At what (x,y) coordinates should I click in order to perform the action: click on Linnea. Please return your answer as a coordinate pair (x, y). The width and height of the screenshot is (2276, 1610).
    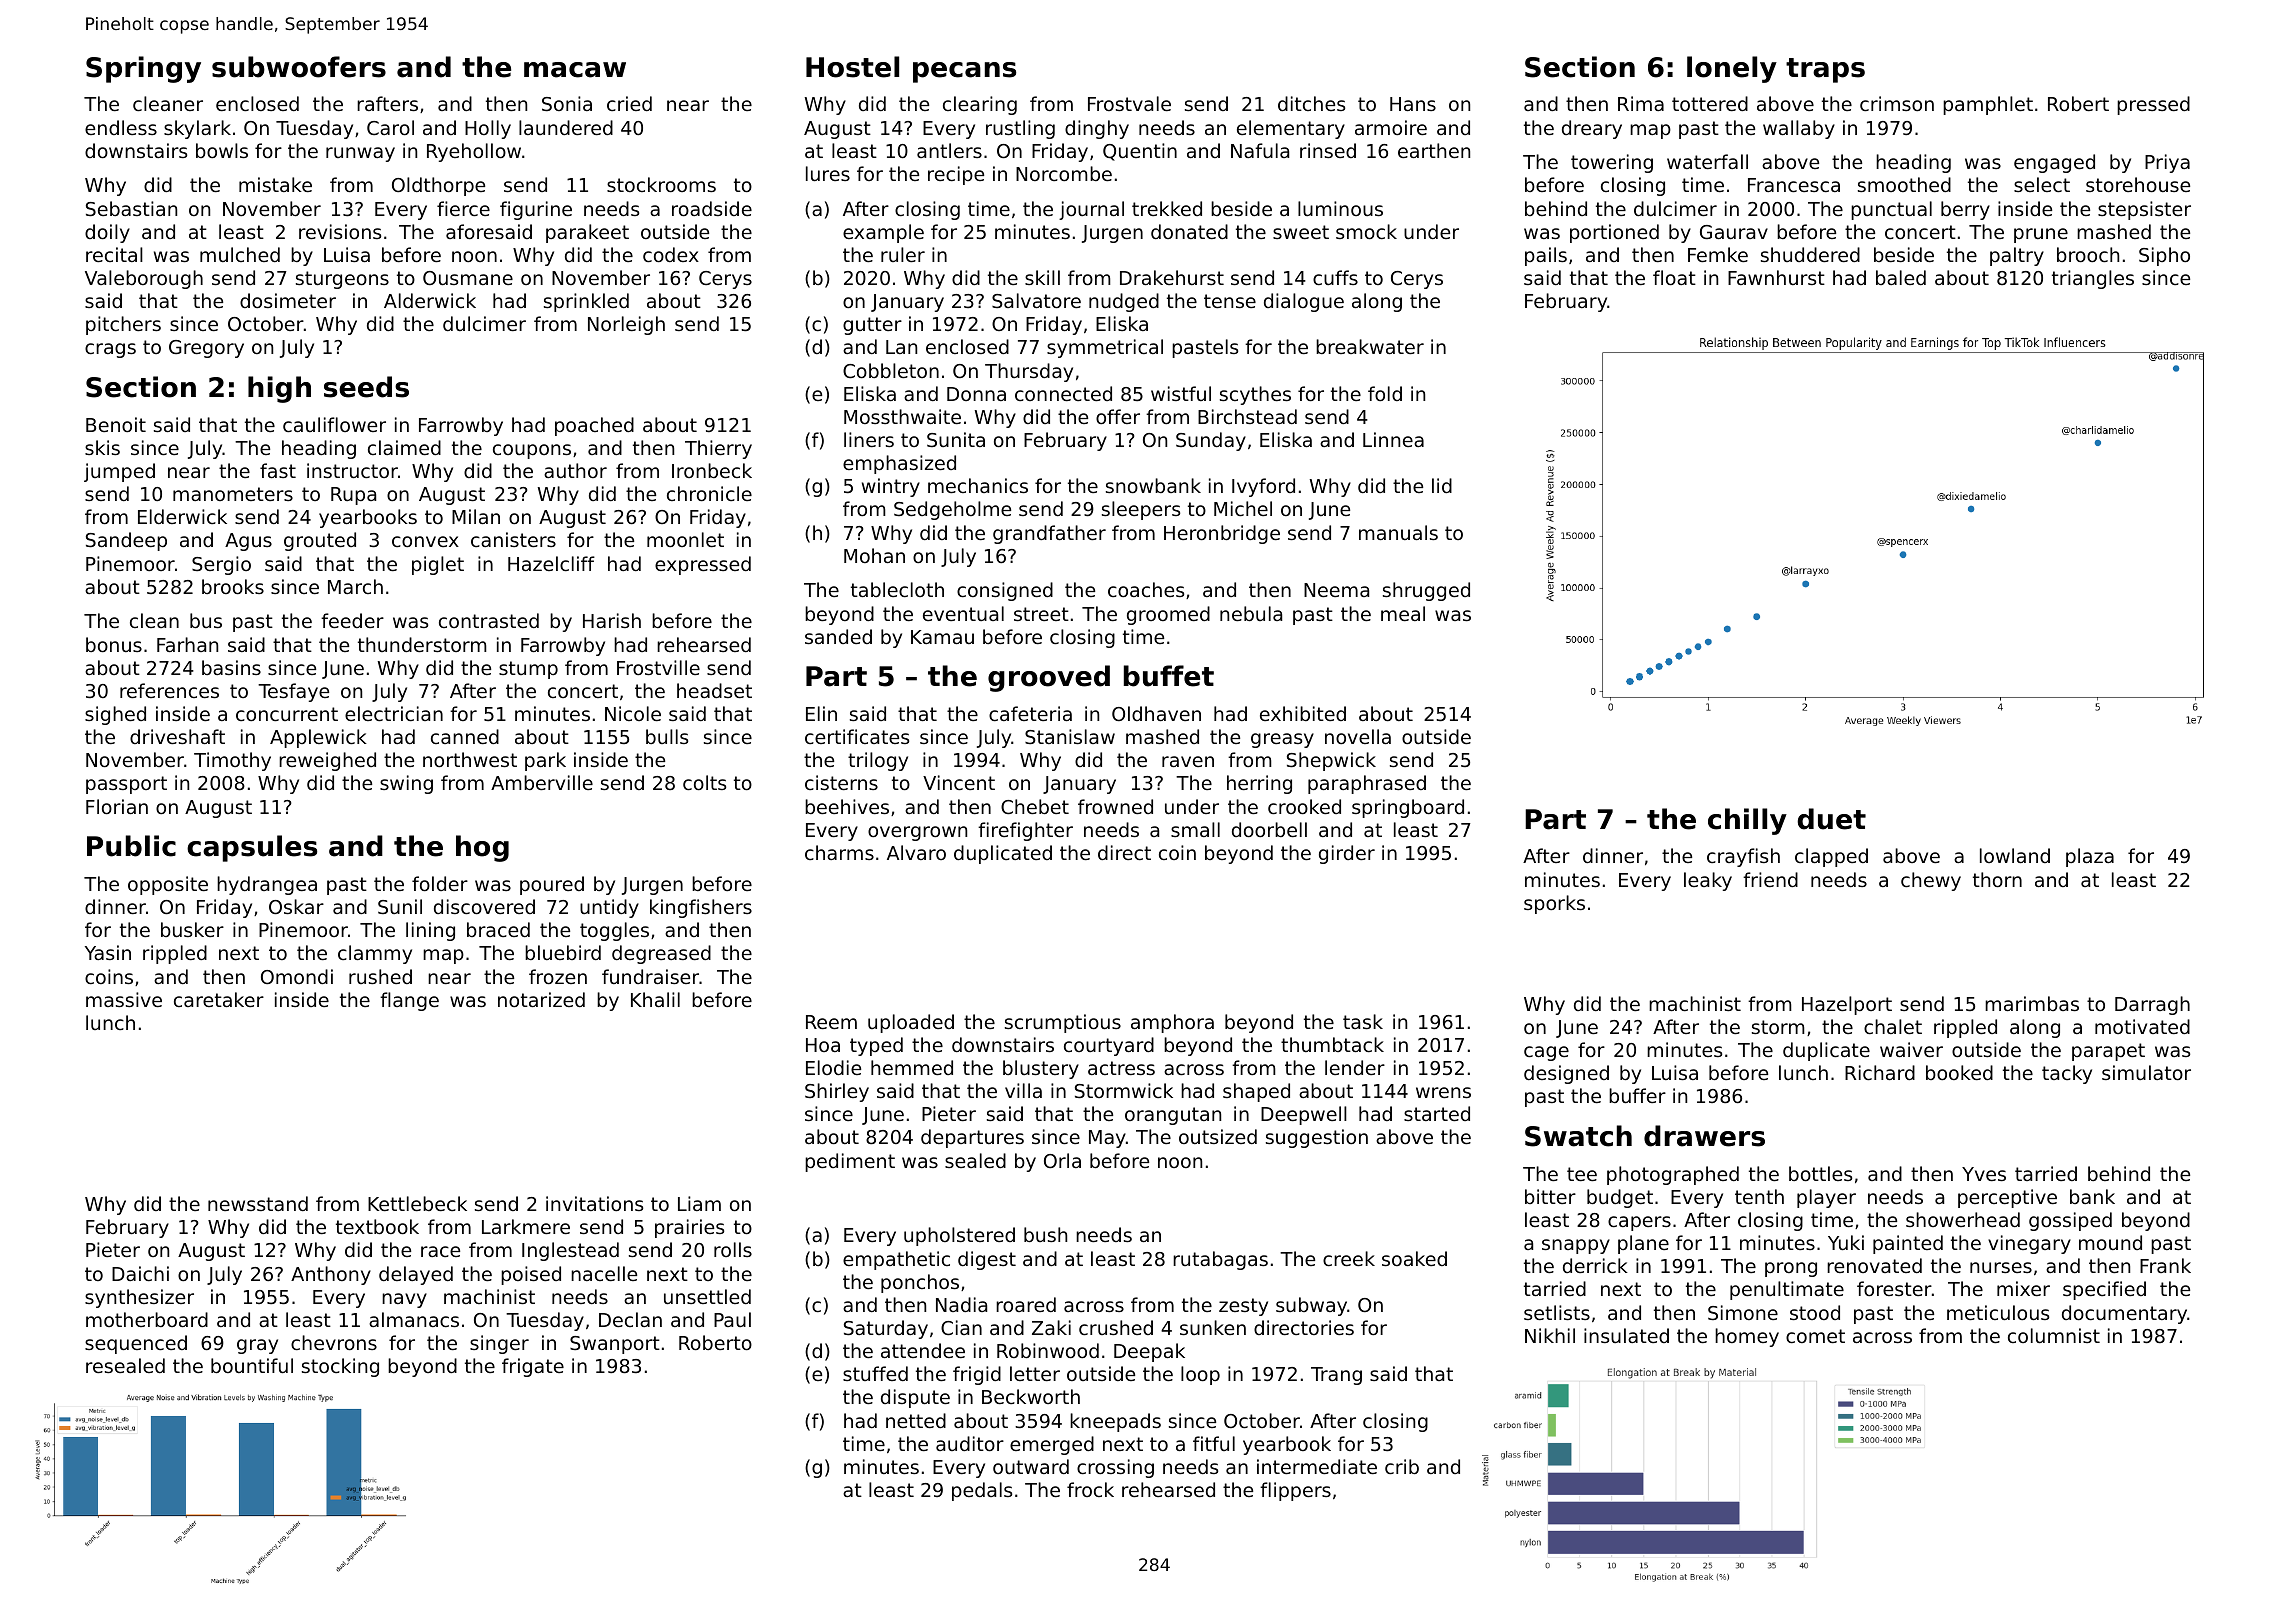
    Looking at the image, I should click on (1393, 439).
